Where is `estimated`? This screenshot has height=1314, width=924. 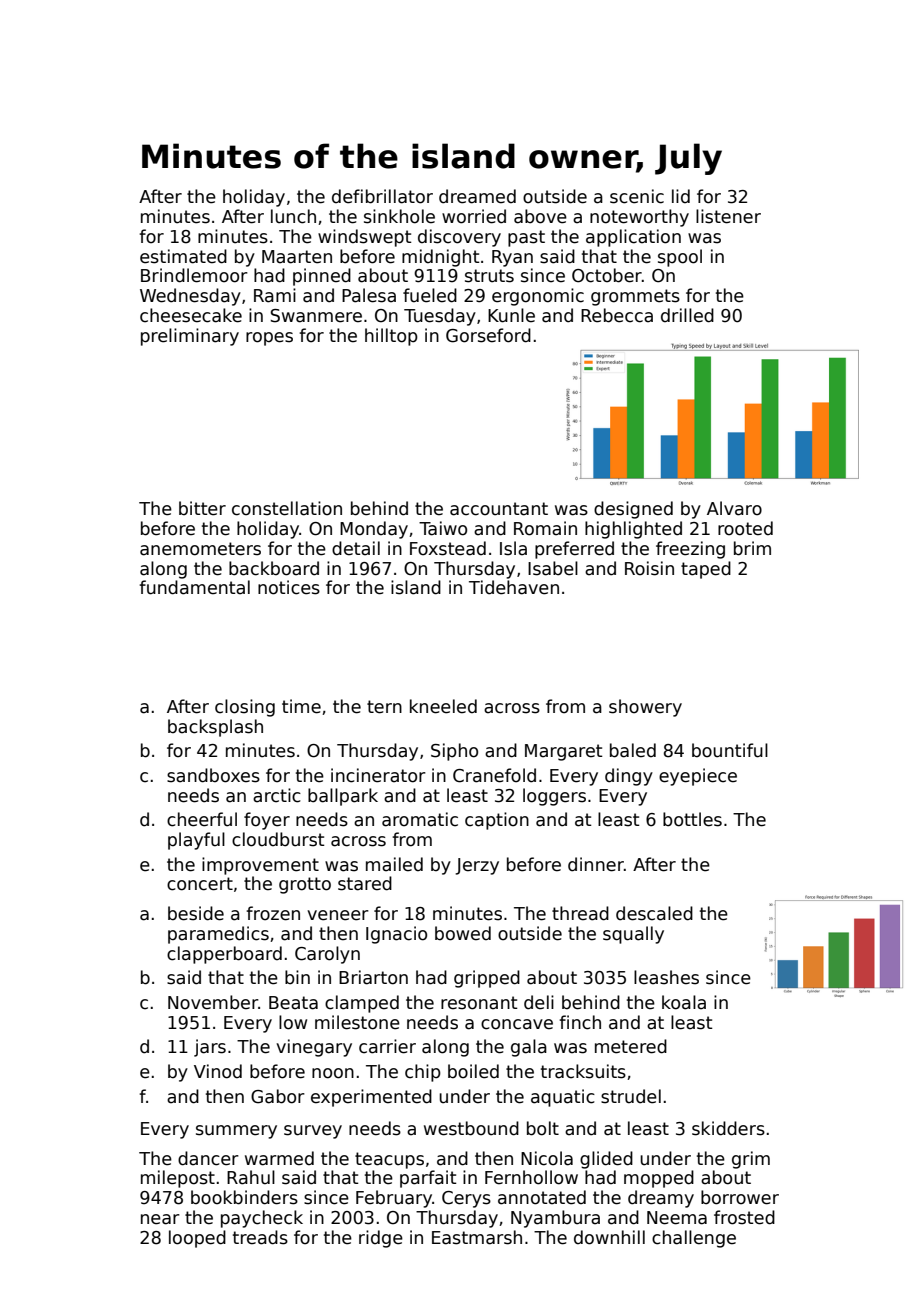 estimated is located at coordinates (183, 256).
